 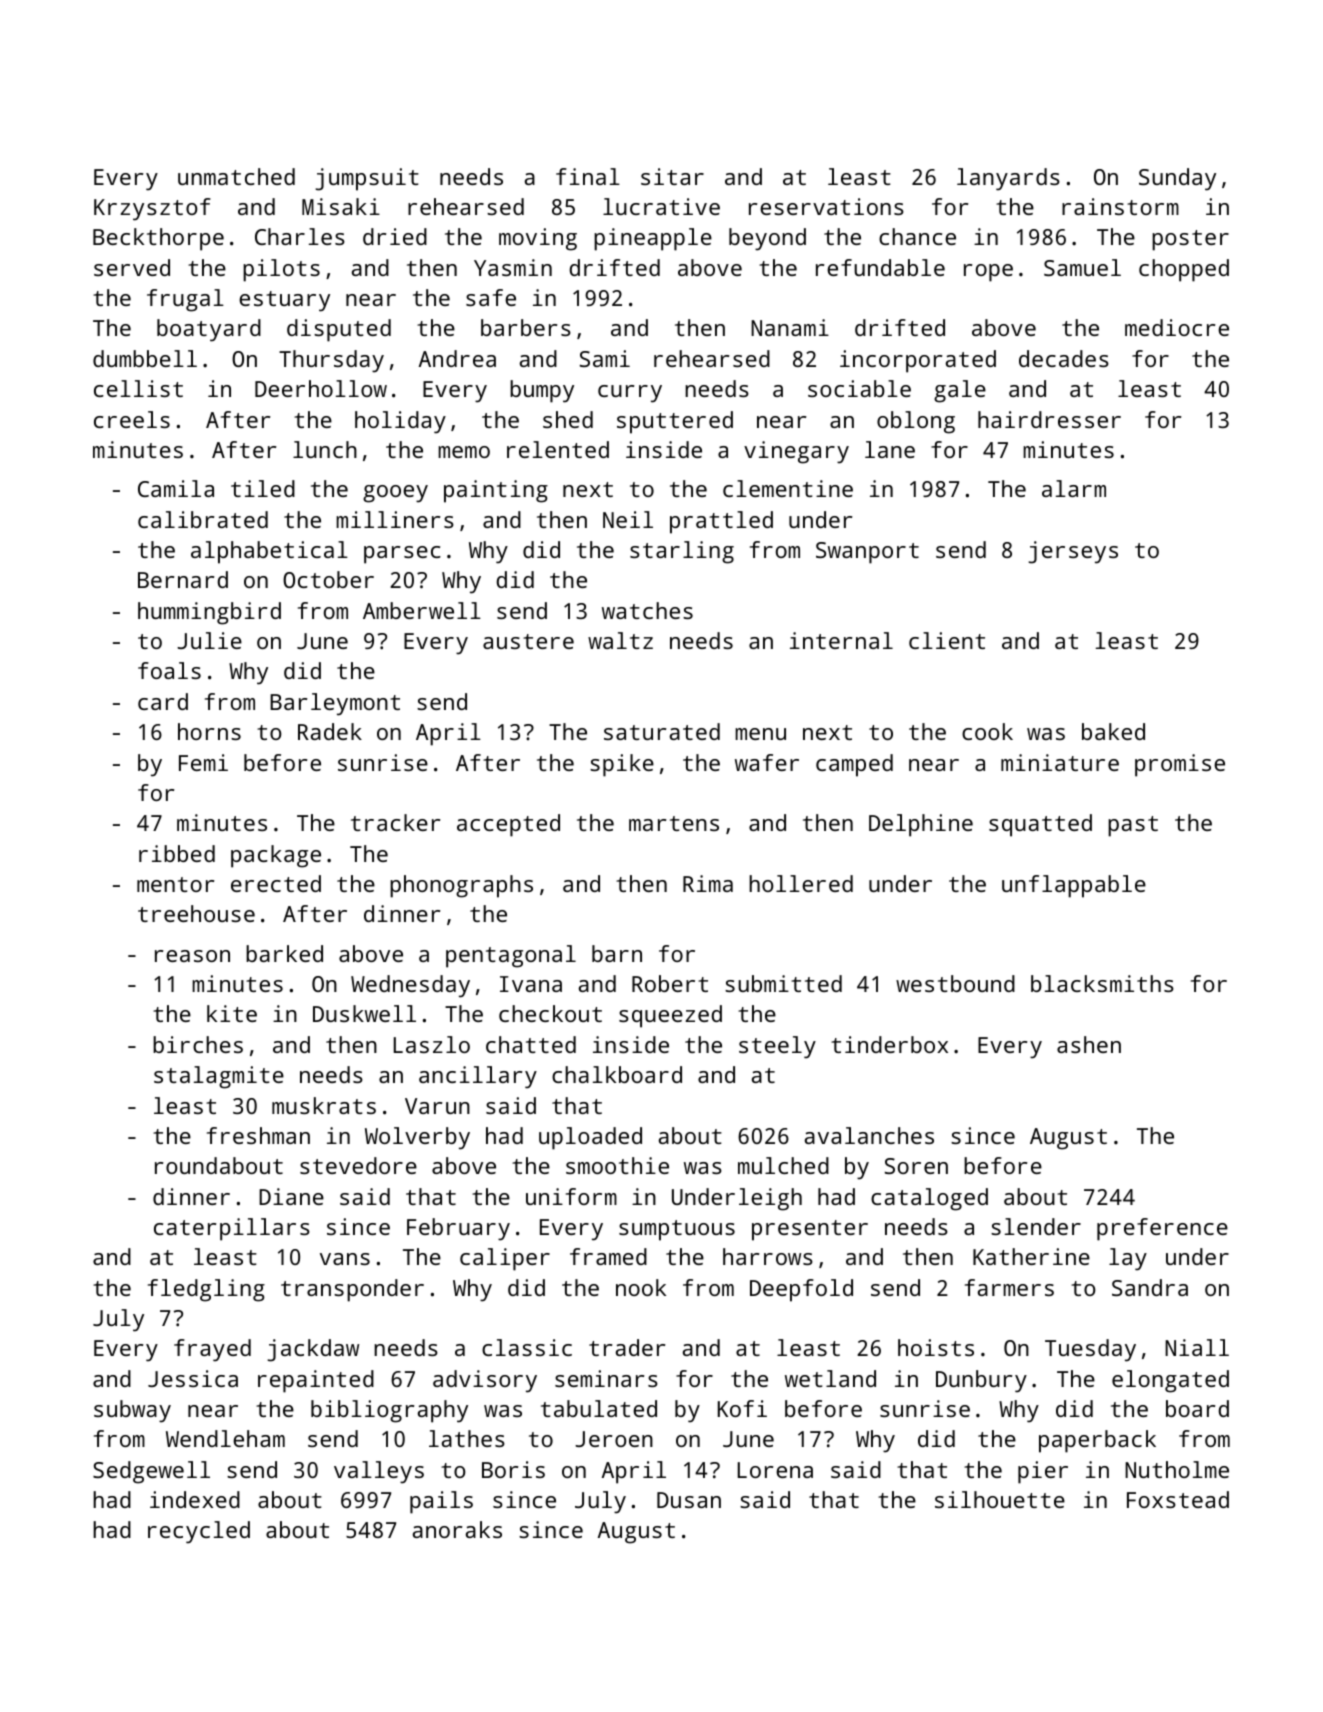 I want to click on final, so click(x=588, y=176).
